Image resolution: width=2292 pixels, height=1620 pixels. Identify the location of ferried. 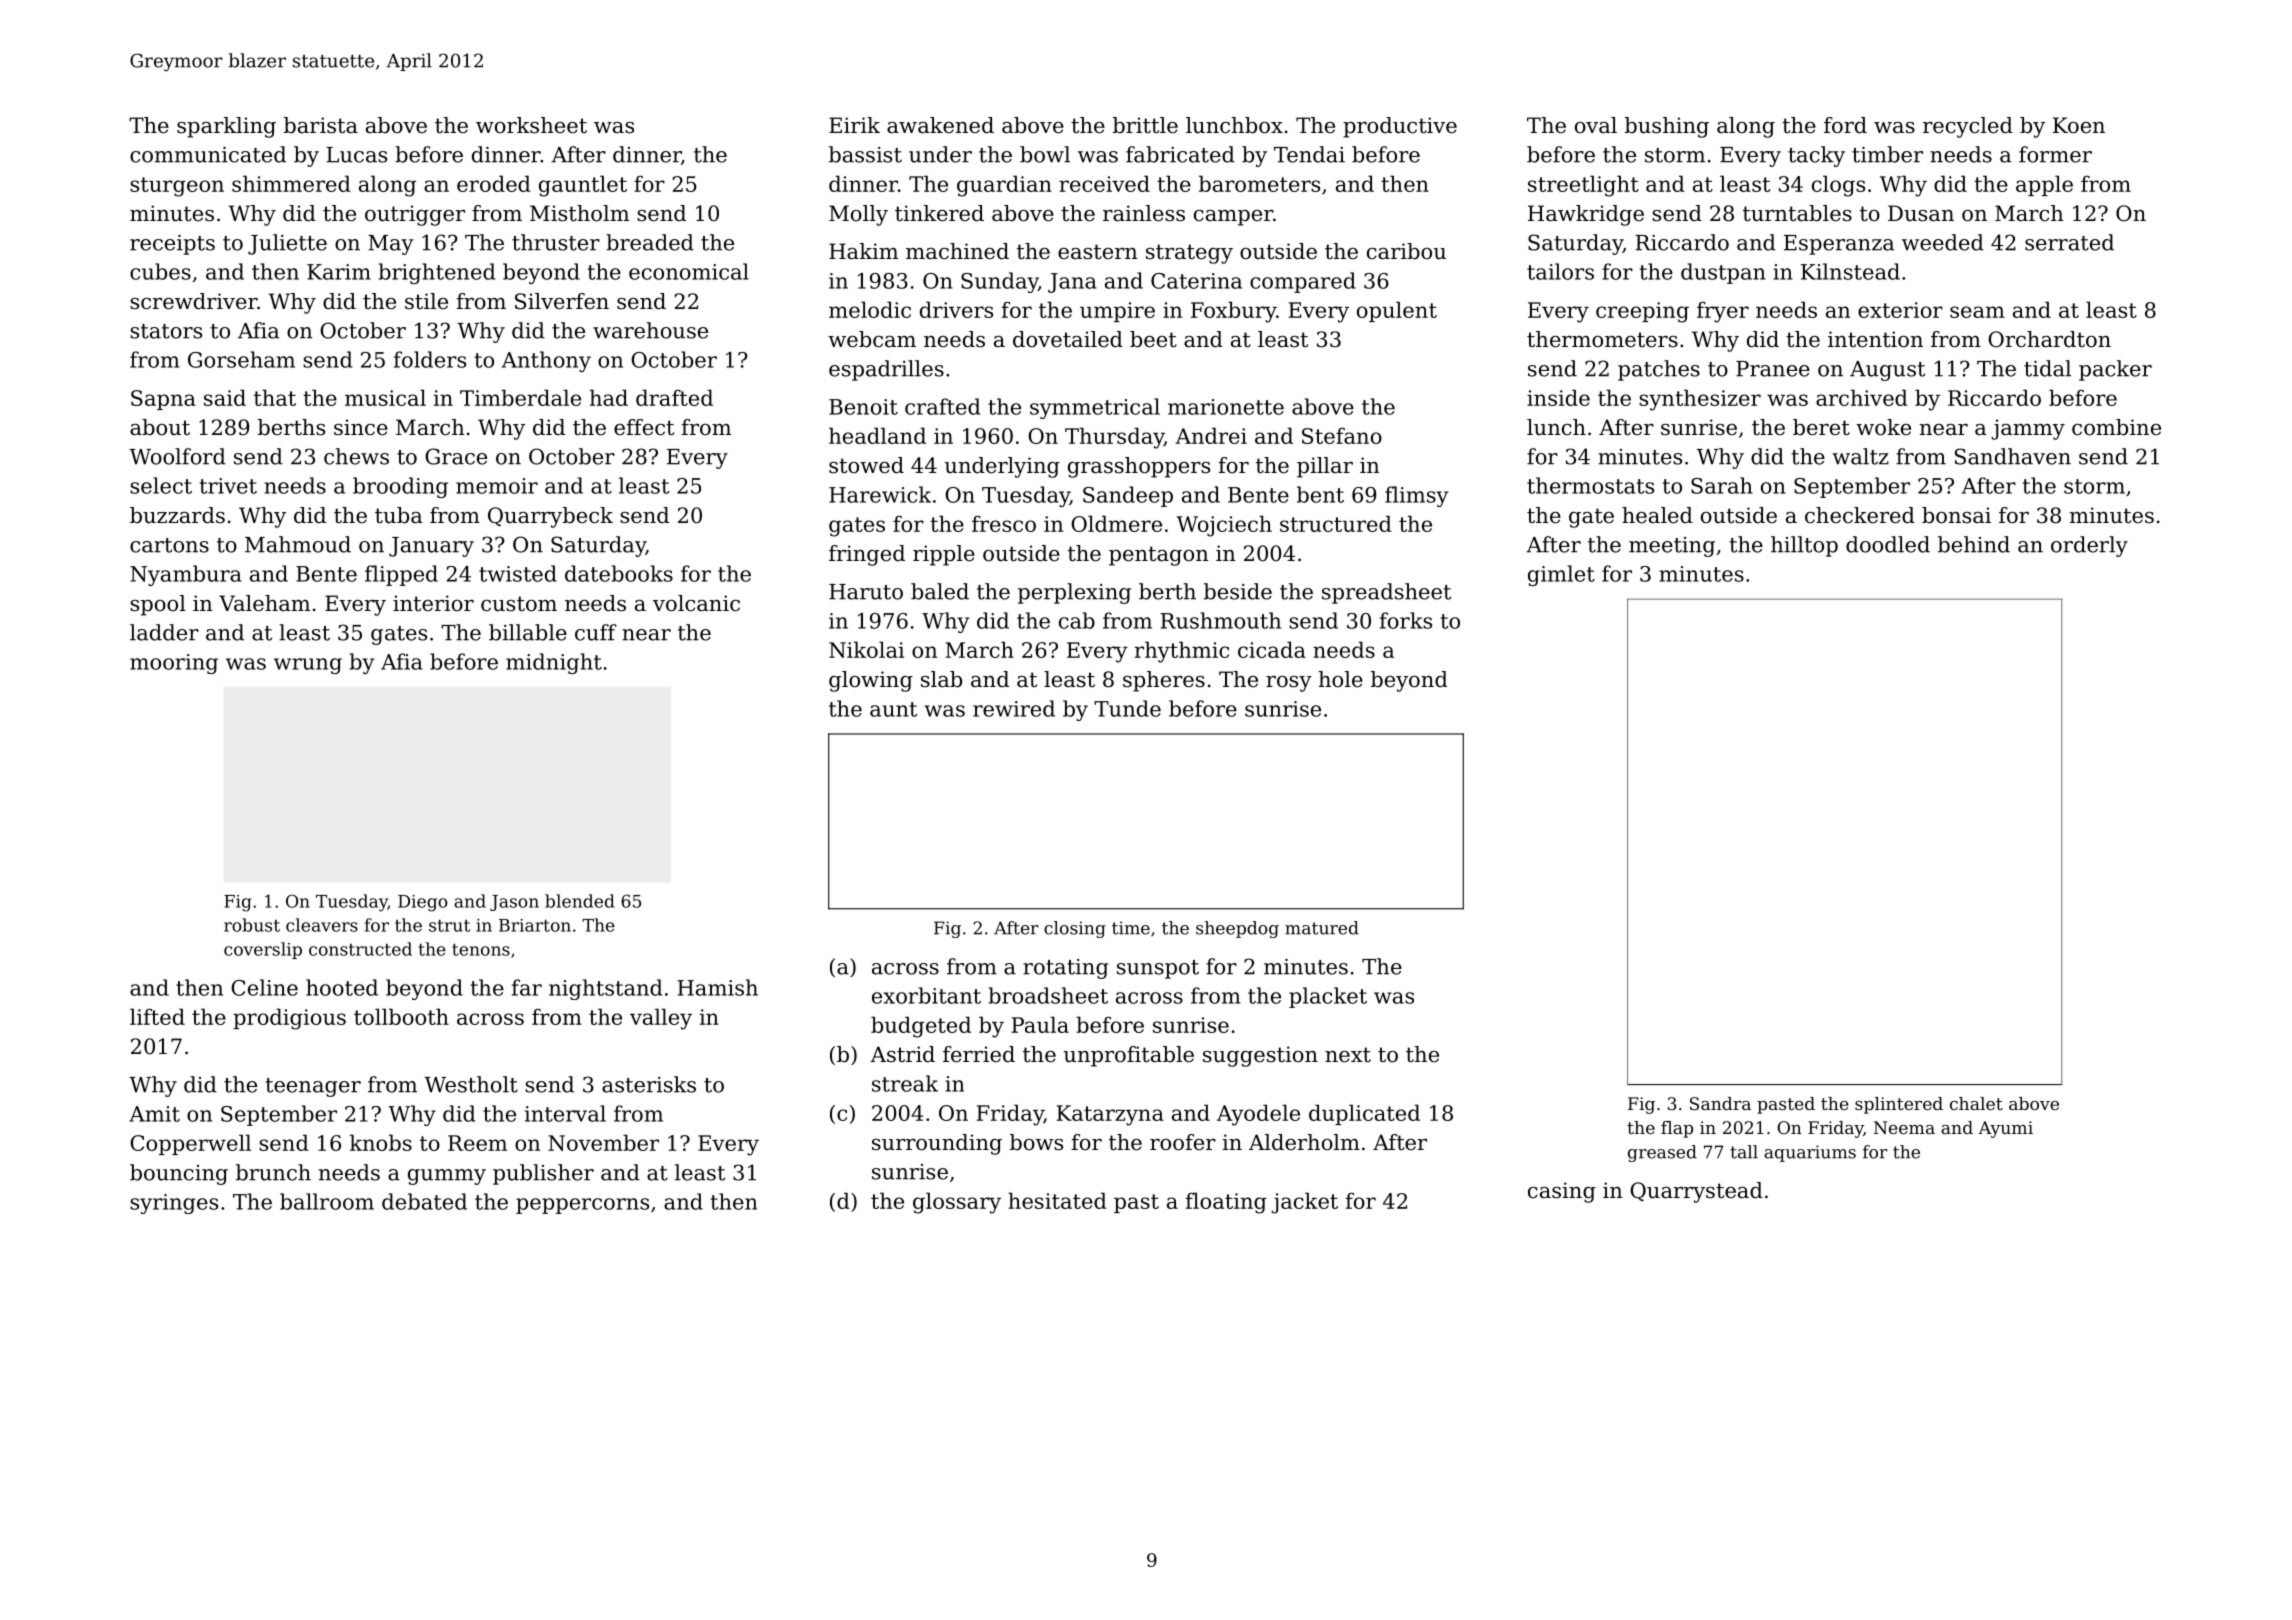
(979, 1054).
